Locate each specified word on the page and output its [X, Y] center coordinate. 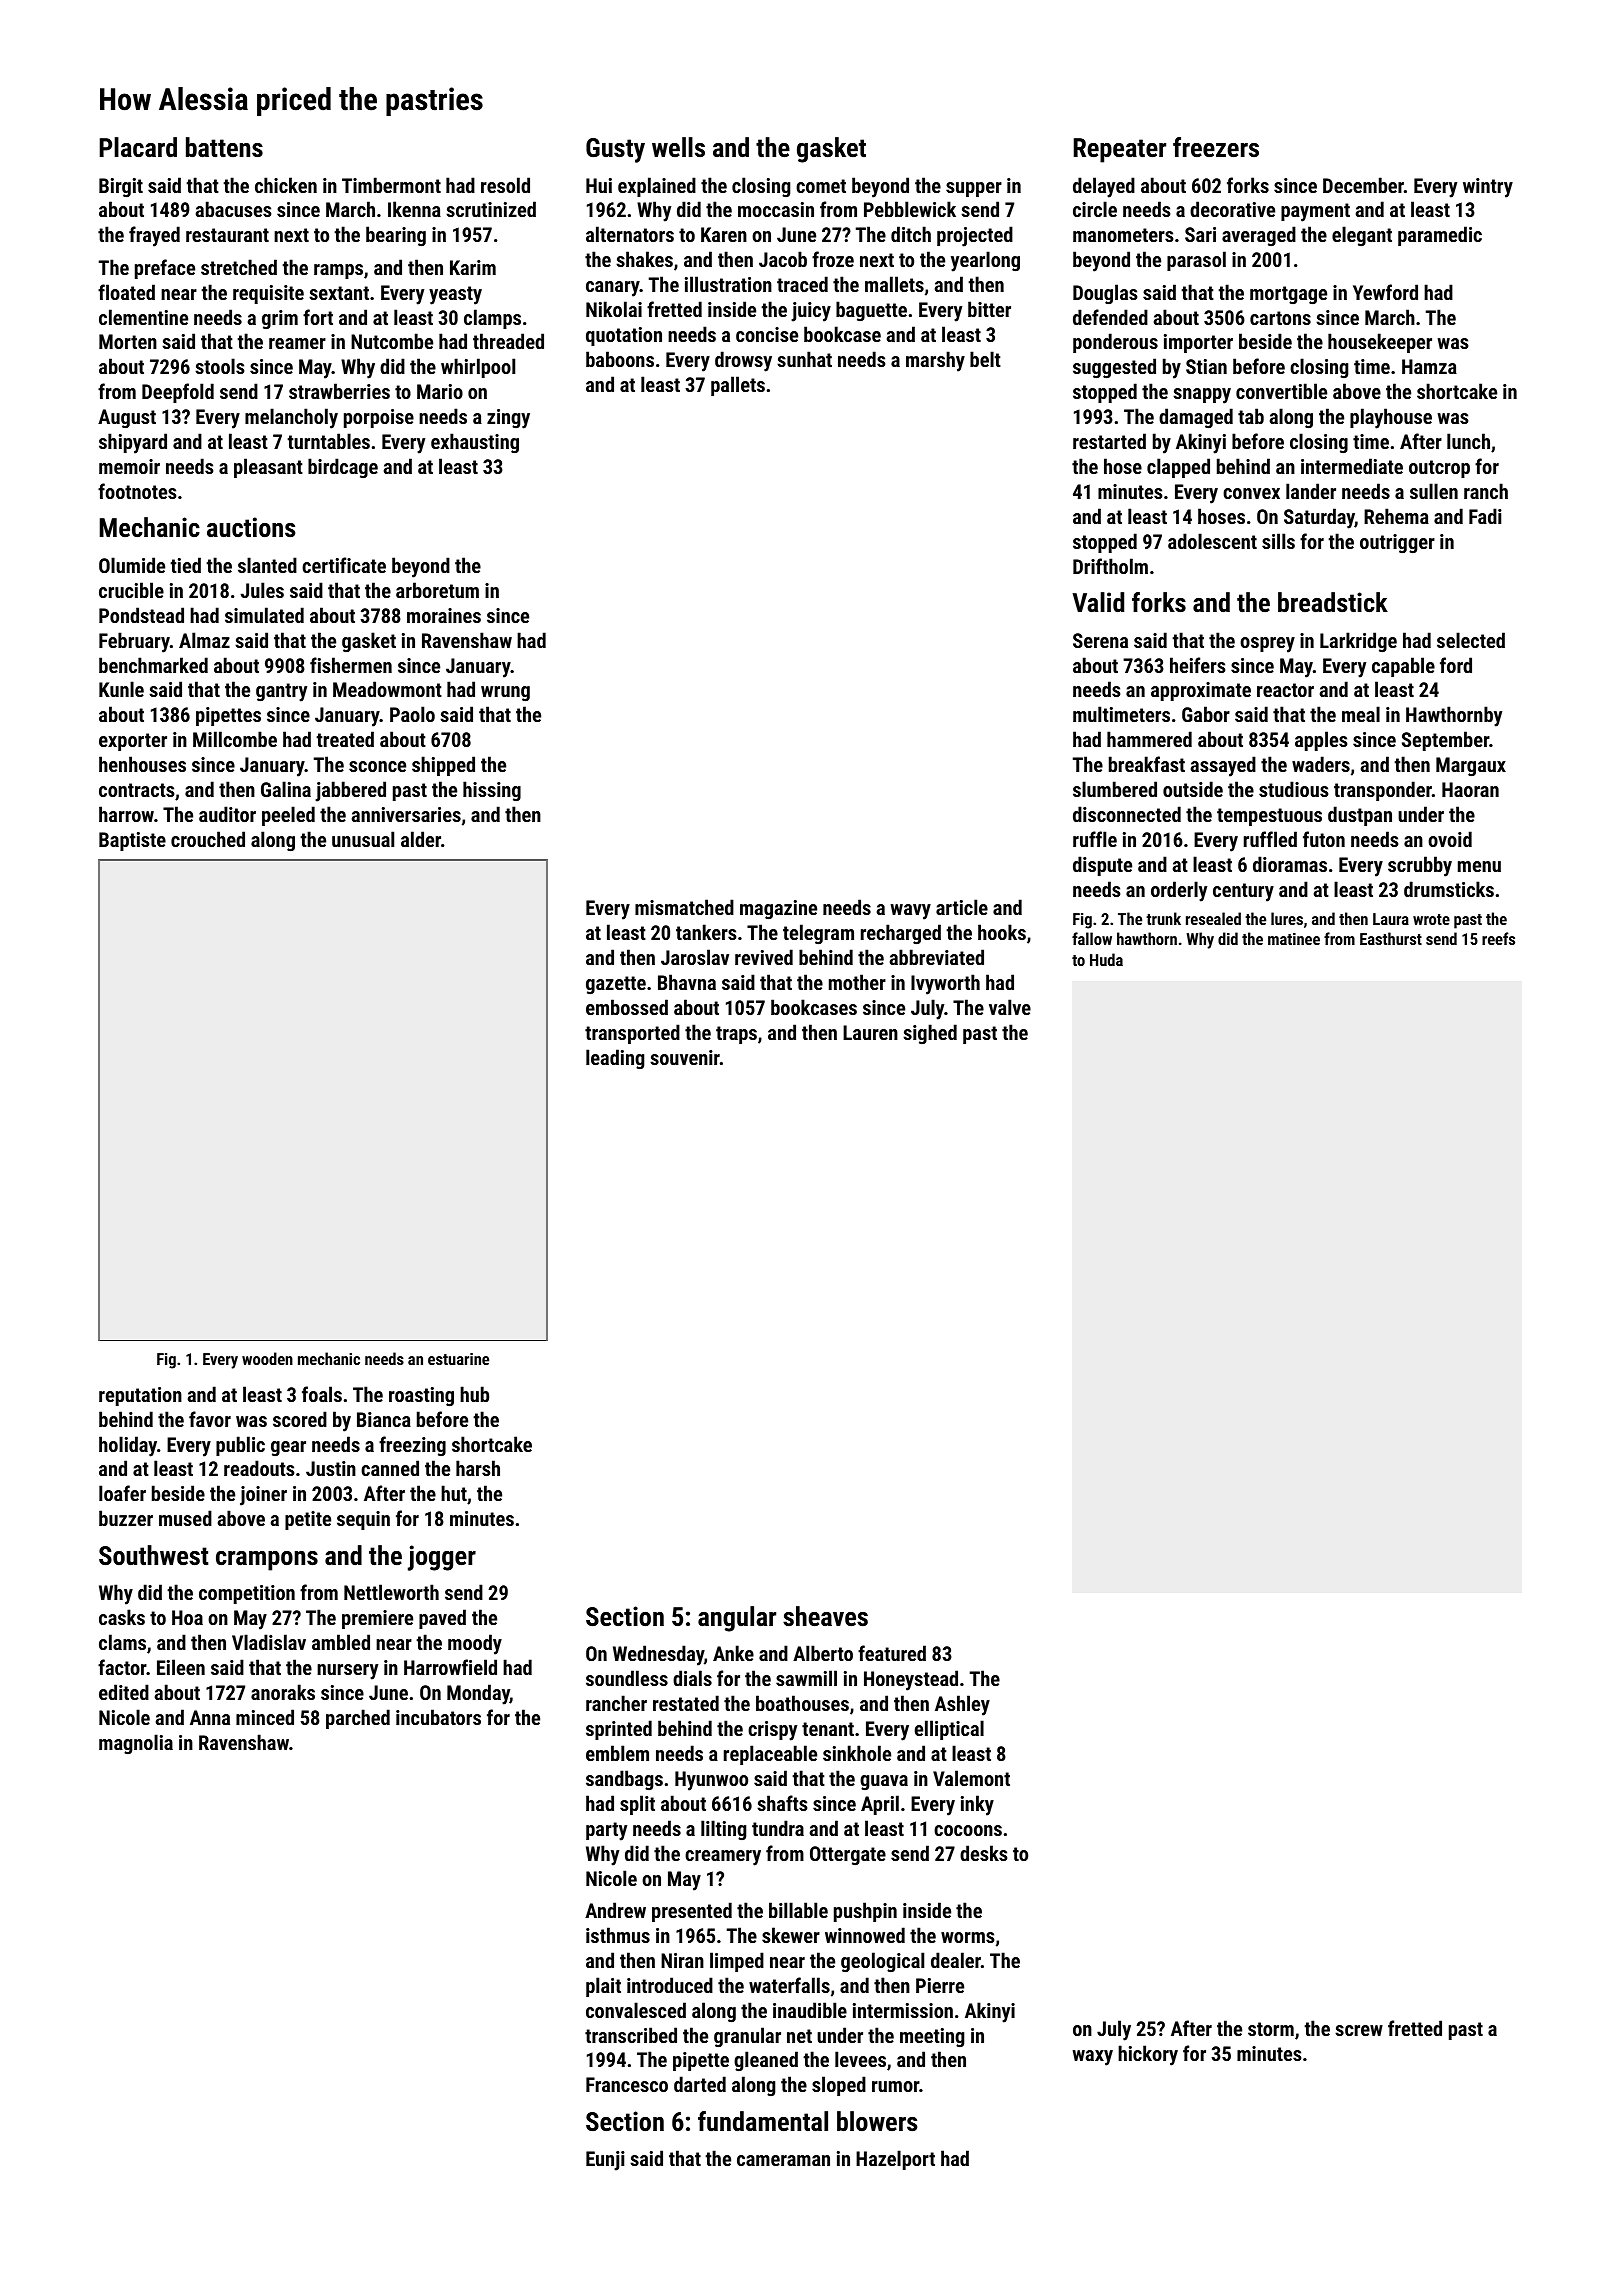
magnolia [136, 1744]
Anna [210, 1717]
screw [1359, 2030]
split [637, 1805]
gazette [616, 985]
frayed [154, 236]
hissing [492, 791]
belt [985, 359]
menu [1479, 866]
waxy [1092, 2058]
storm [1271, 2029]
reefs [1498, 938]
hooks [1002, 932]
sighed [930, 1034]
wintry [1488, 188]
